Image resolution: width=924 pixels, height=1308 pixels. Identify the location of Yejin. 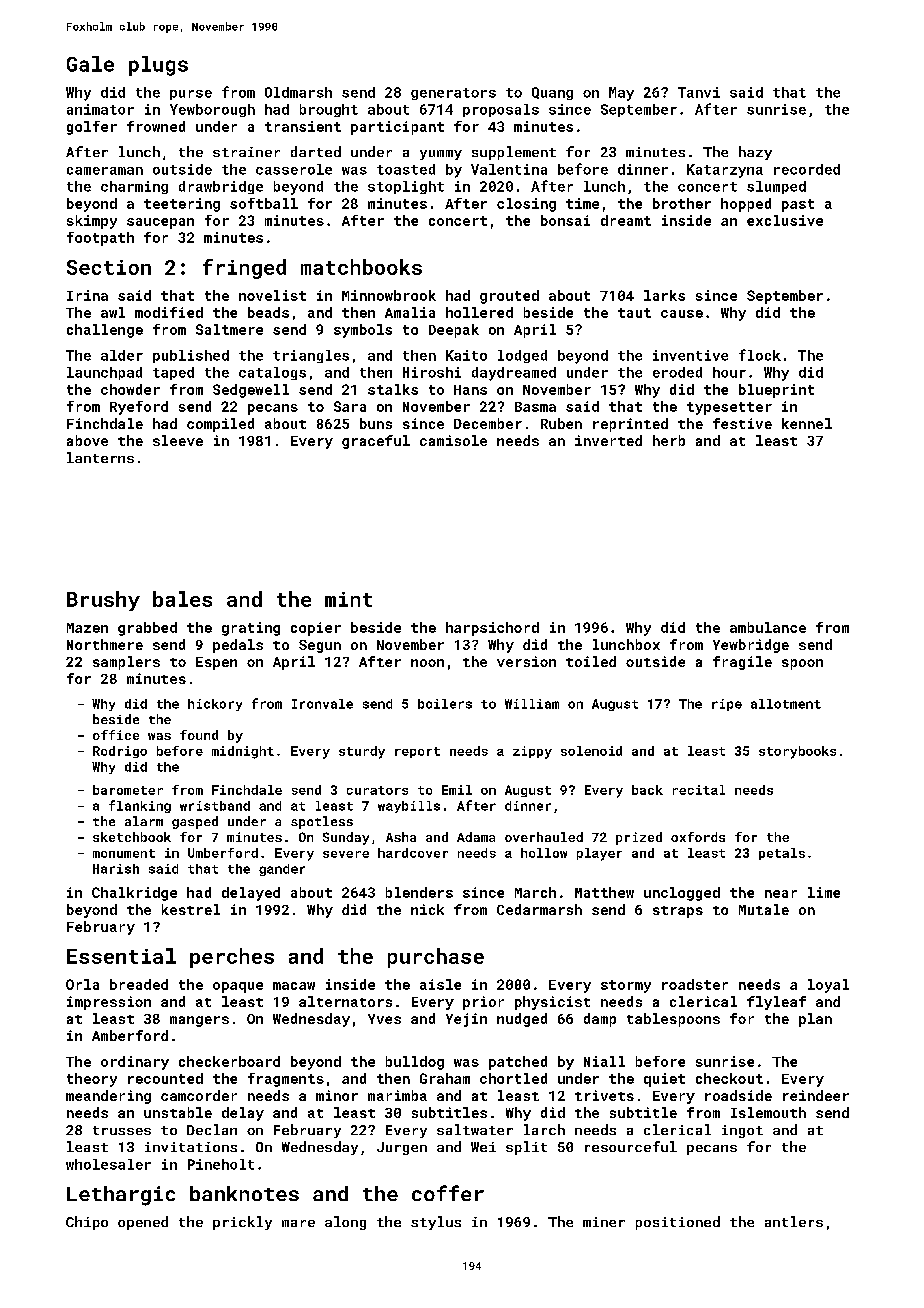
(466, 1020).
